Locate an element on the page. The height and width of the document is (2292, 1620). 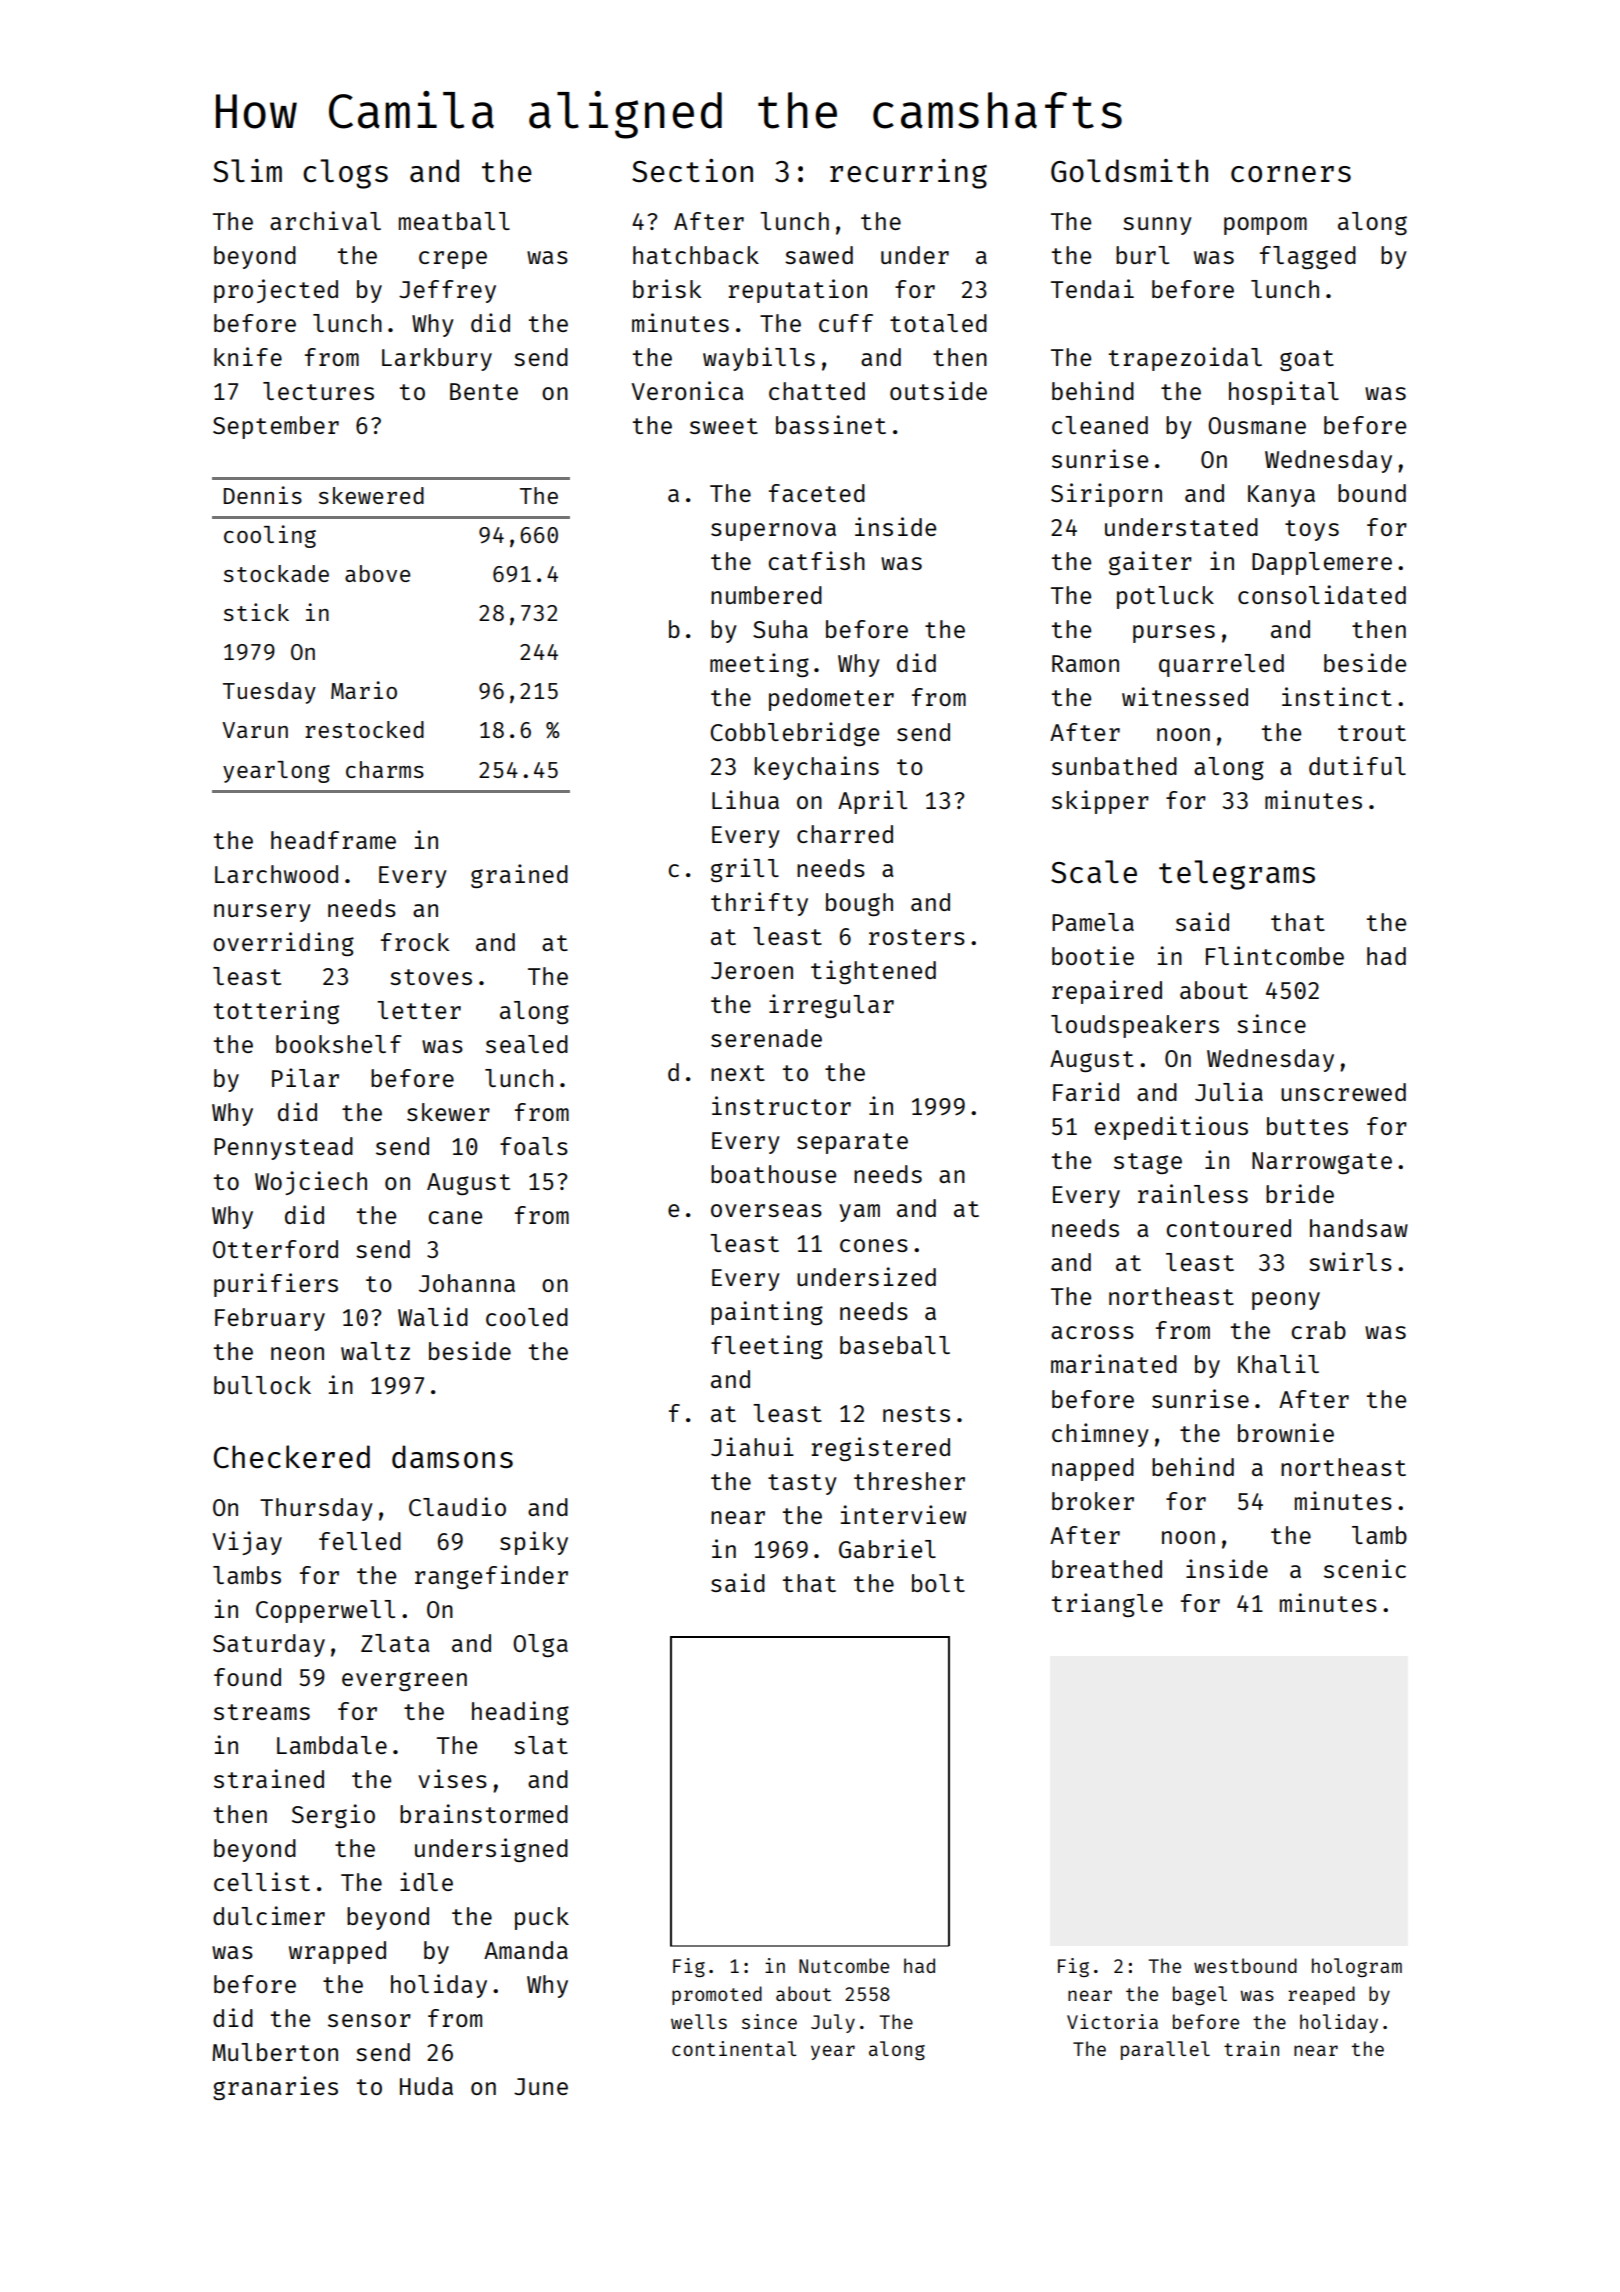
toys is located at coordinates (1312, 530).
